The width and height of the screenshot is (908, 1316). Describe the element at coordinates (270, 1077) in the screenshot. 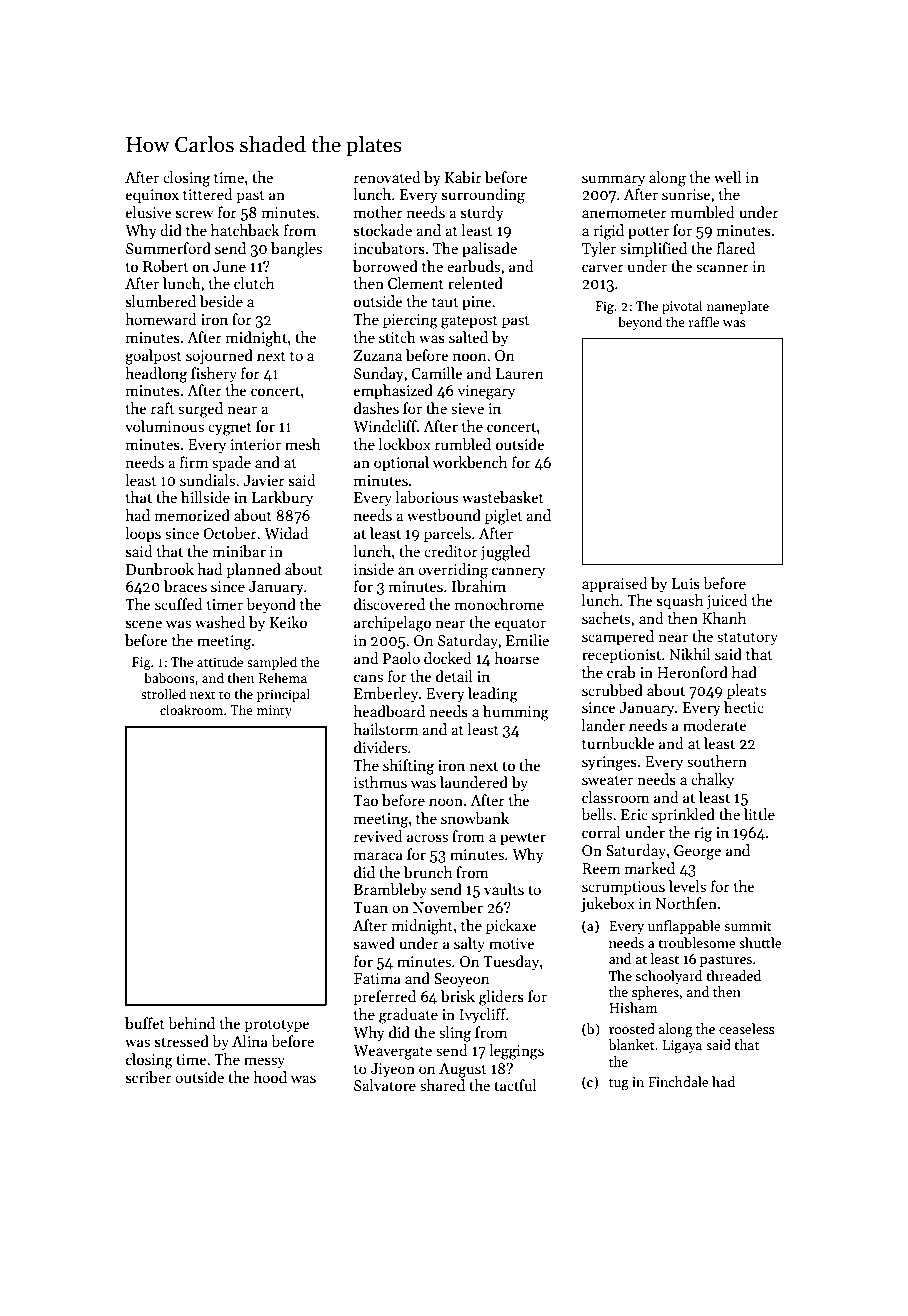

I see `hood` at that location.
